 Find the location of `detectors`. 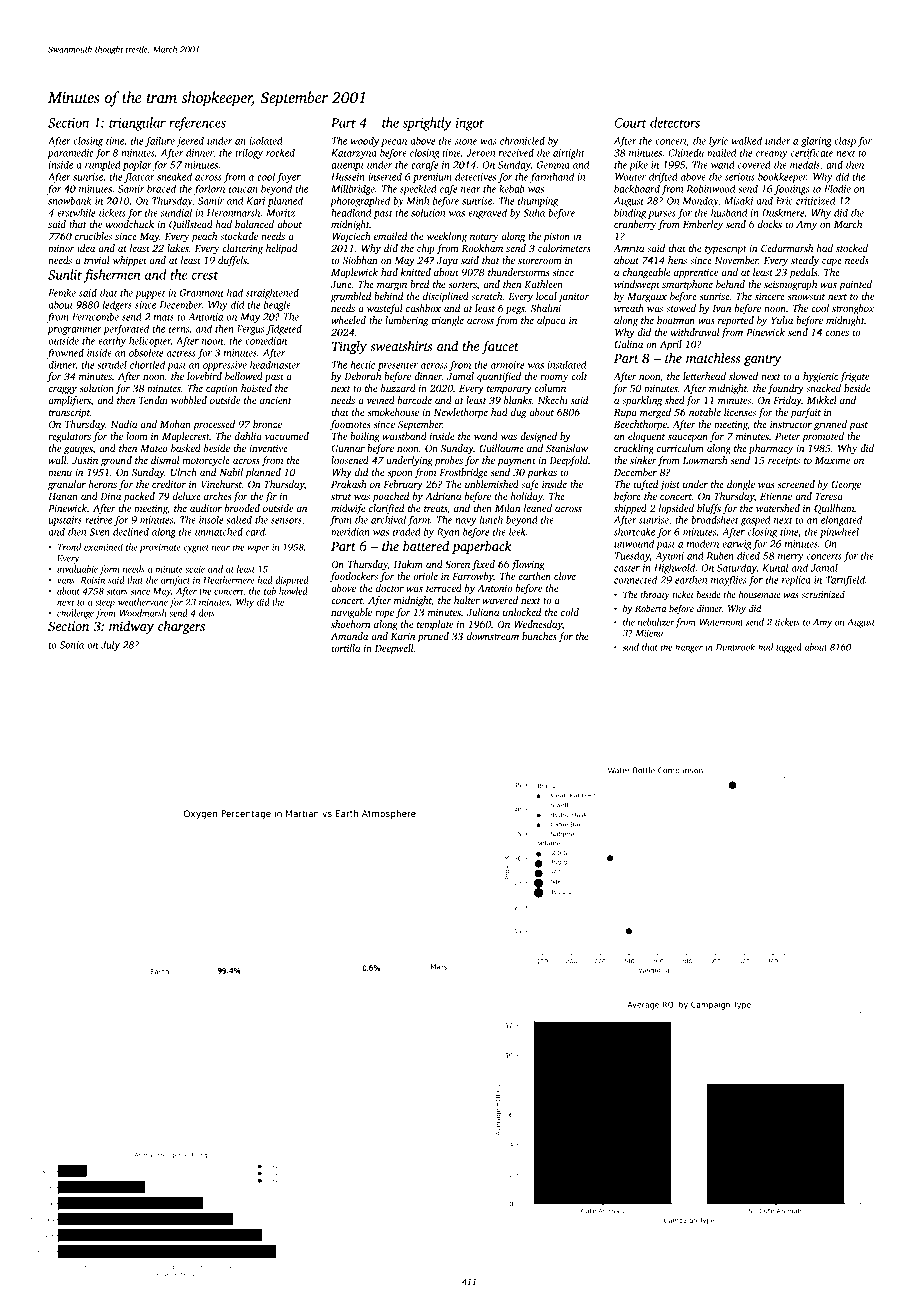

detectors is located at coordinates (675, 122).
